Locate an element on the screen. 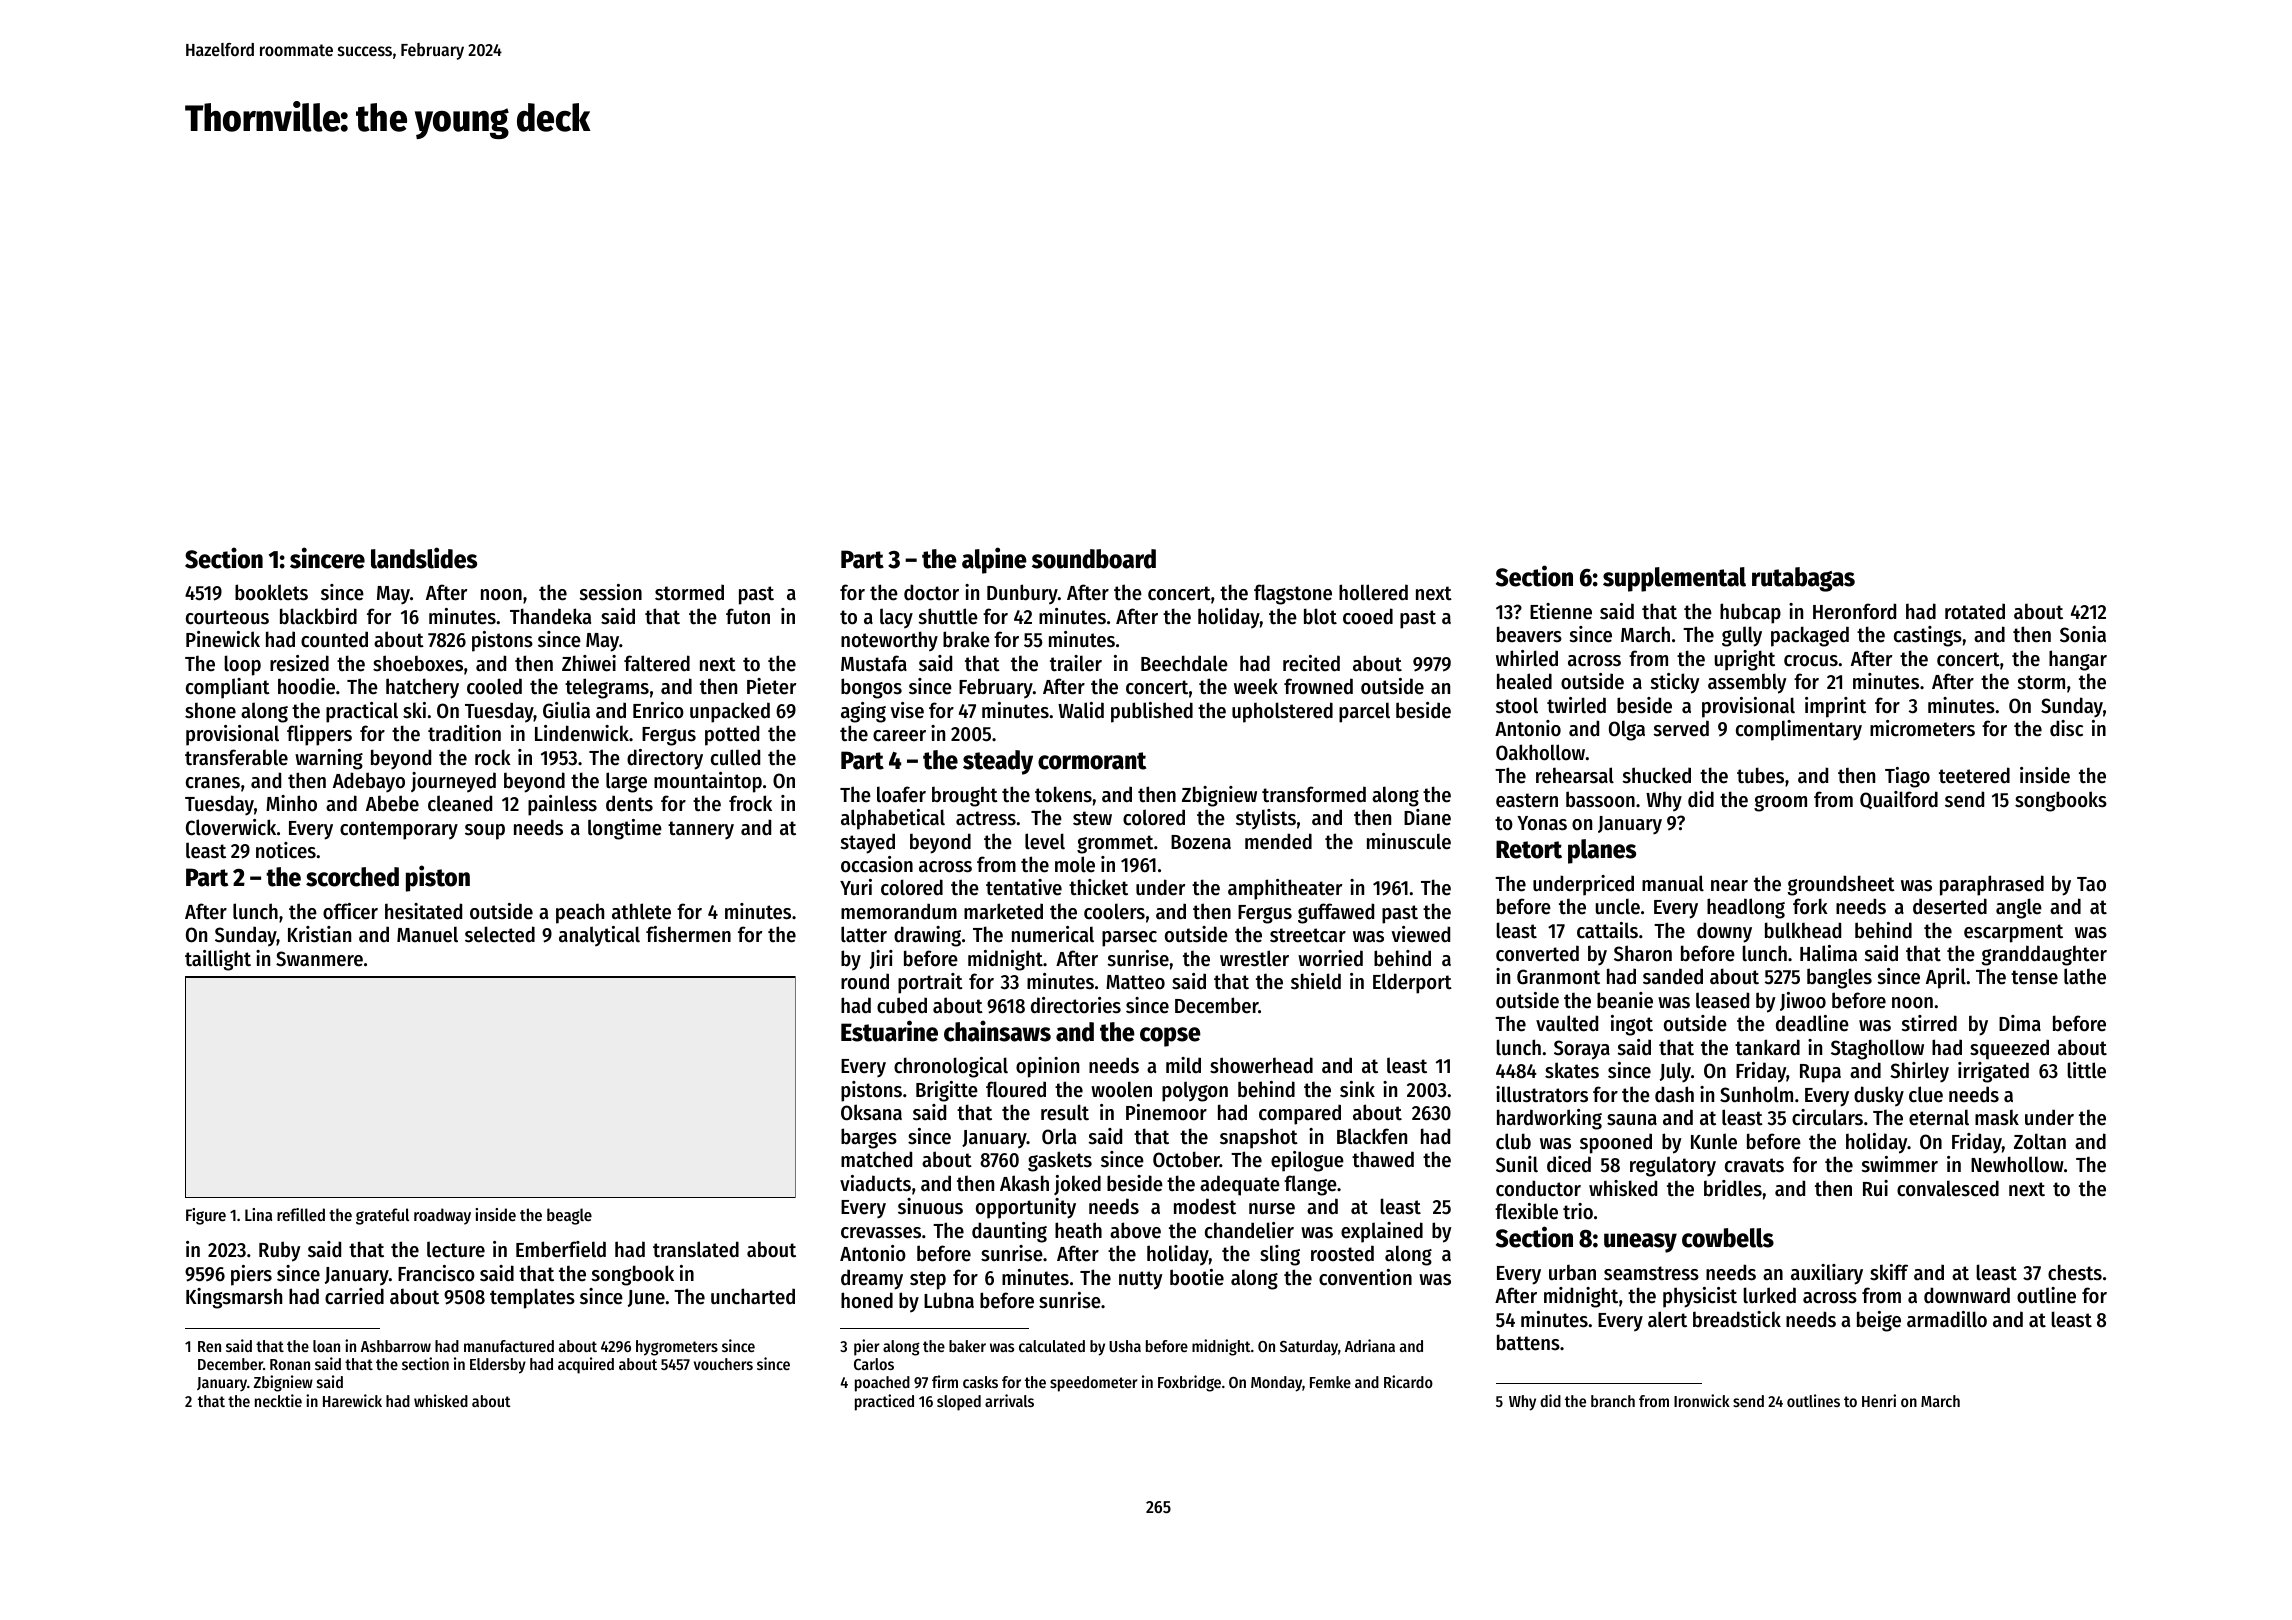  matched is located at coordinates (876, 1159).
